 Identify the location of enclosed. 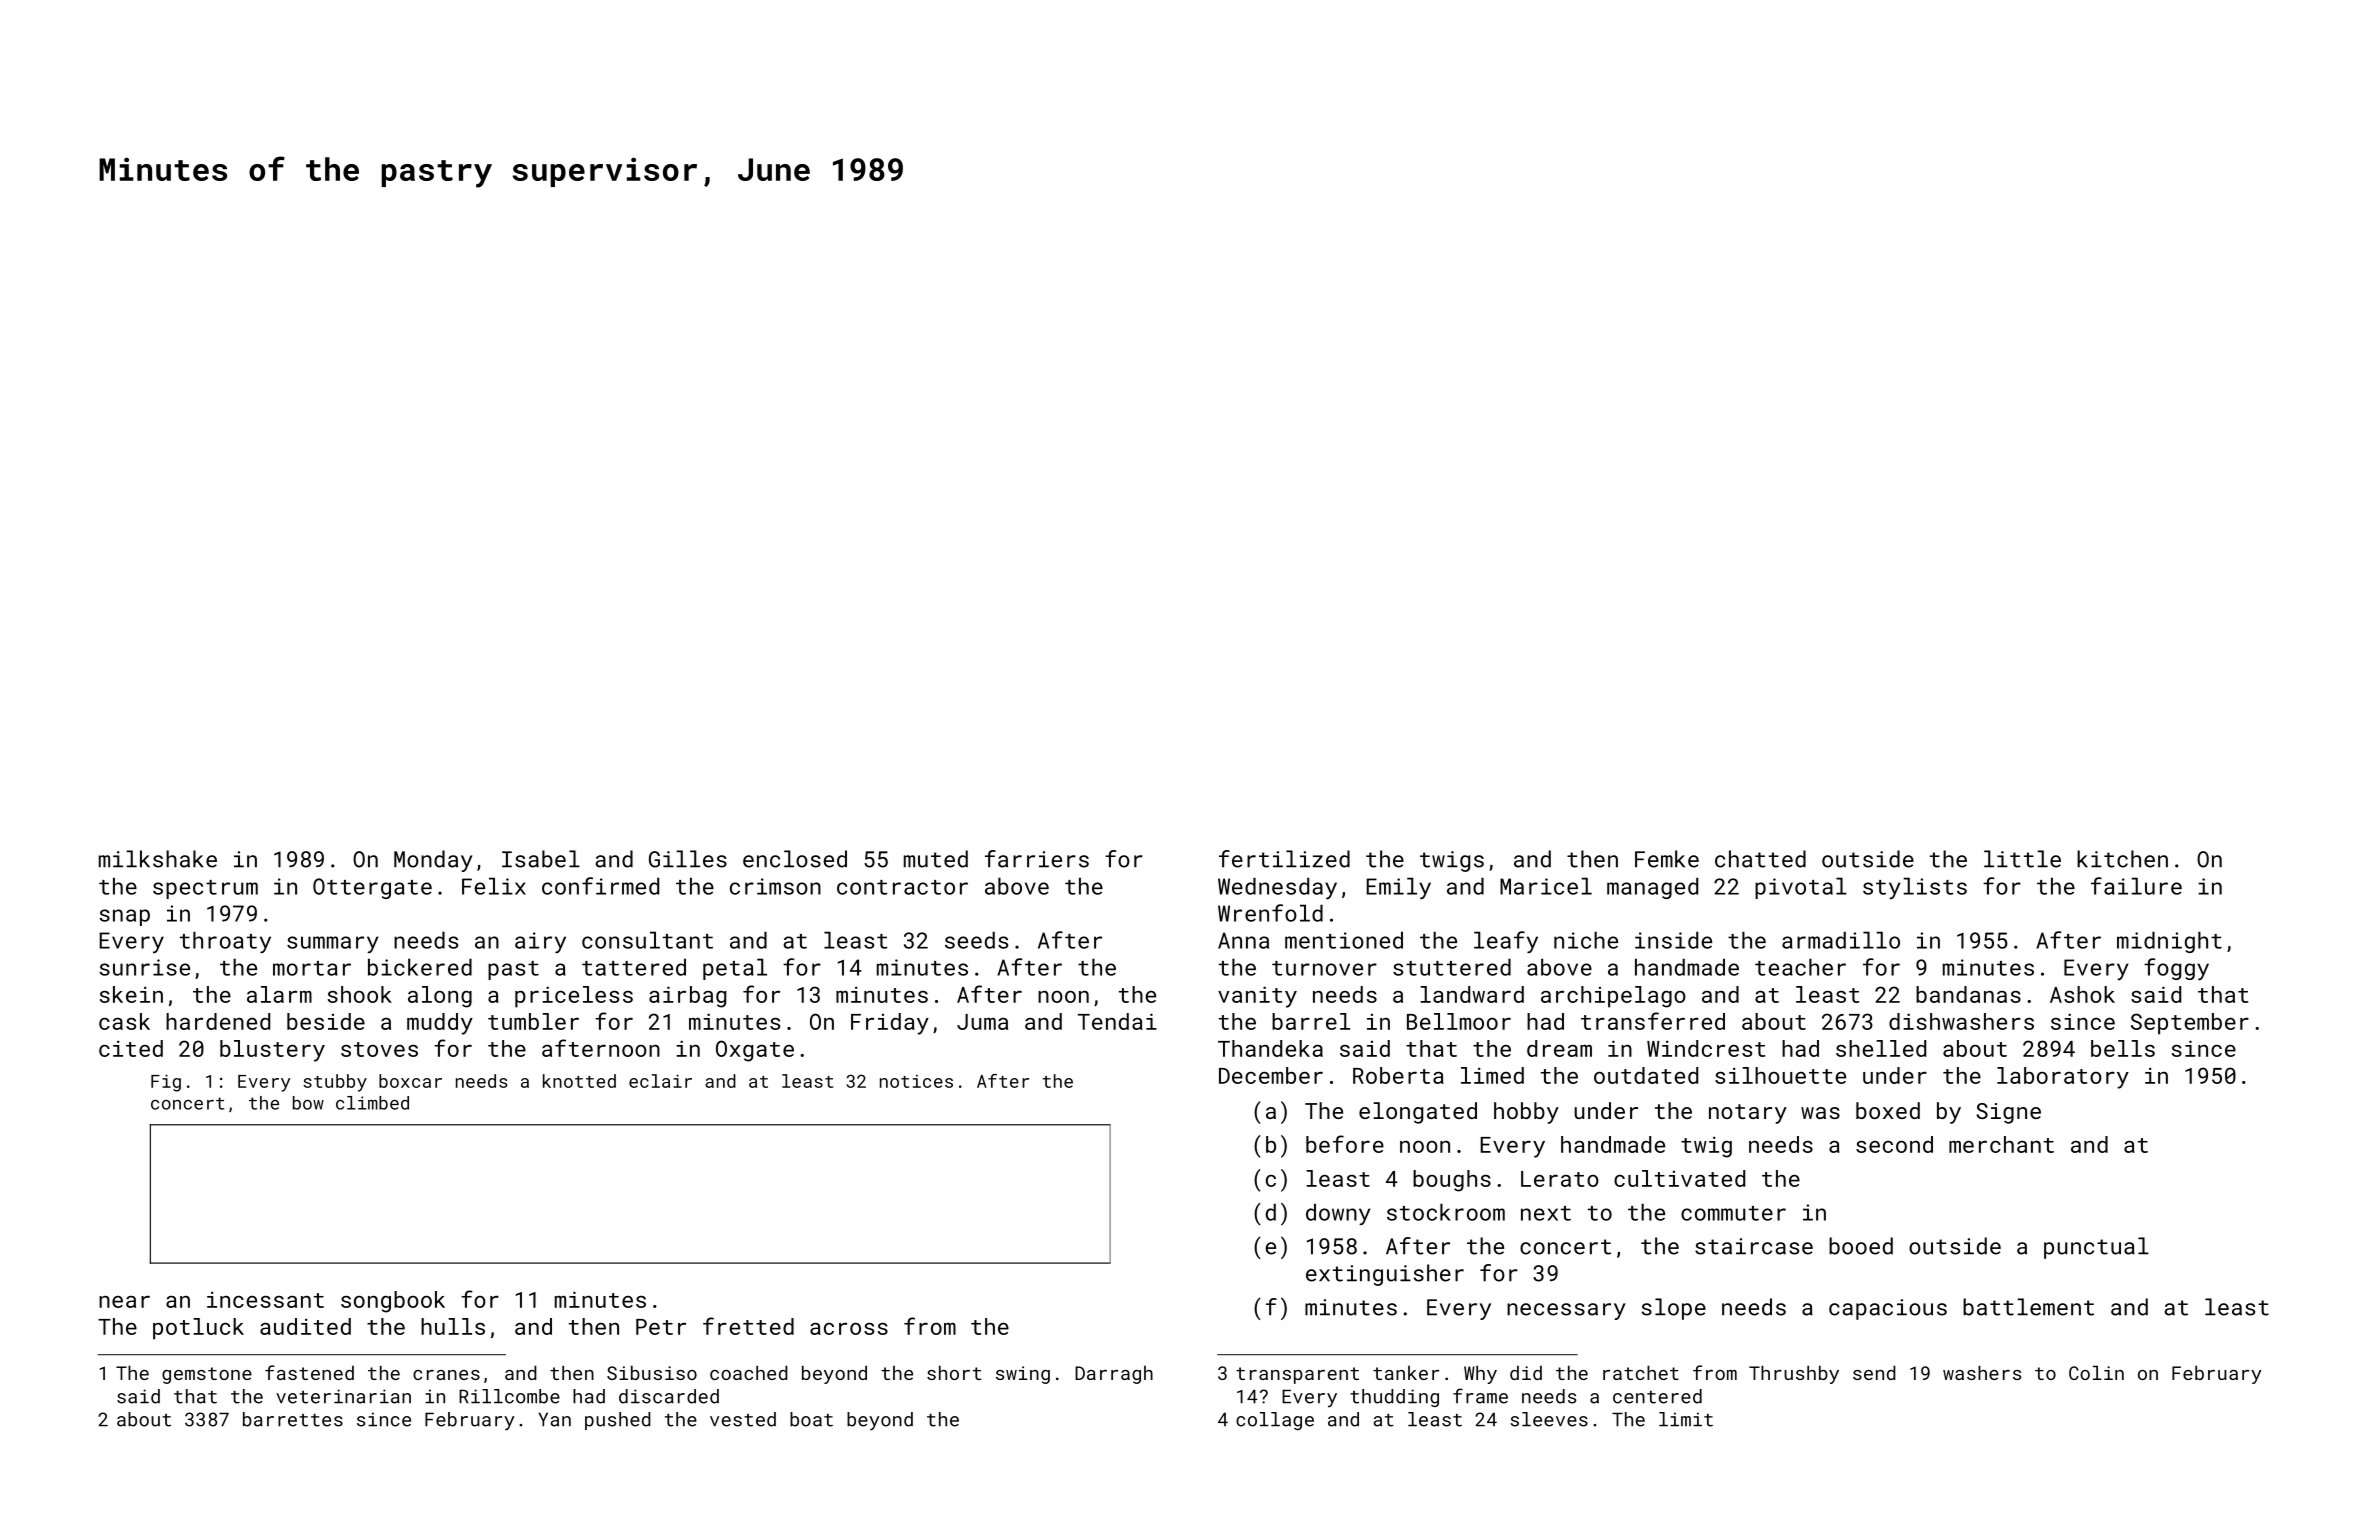
(795, 859).
